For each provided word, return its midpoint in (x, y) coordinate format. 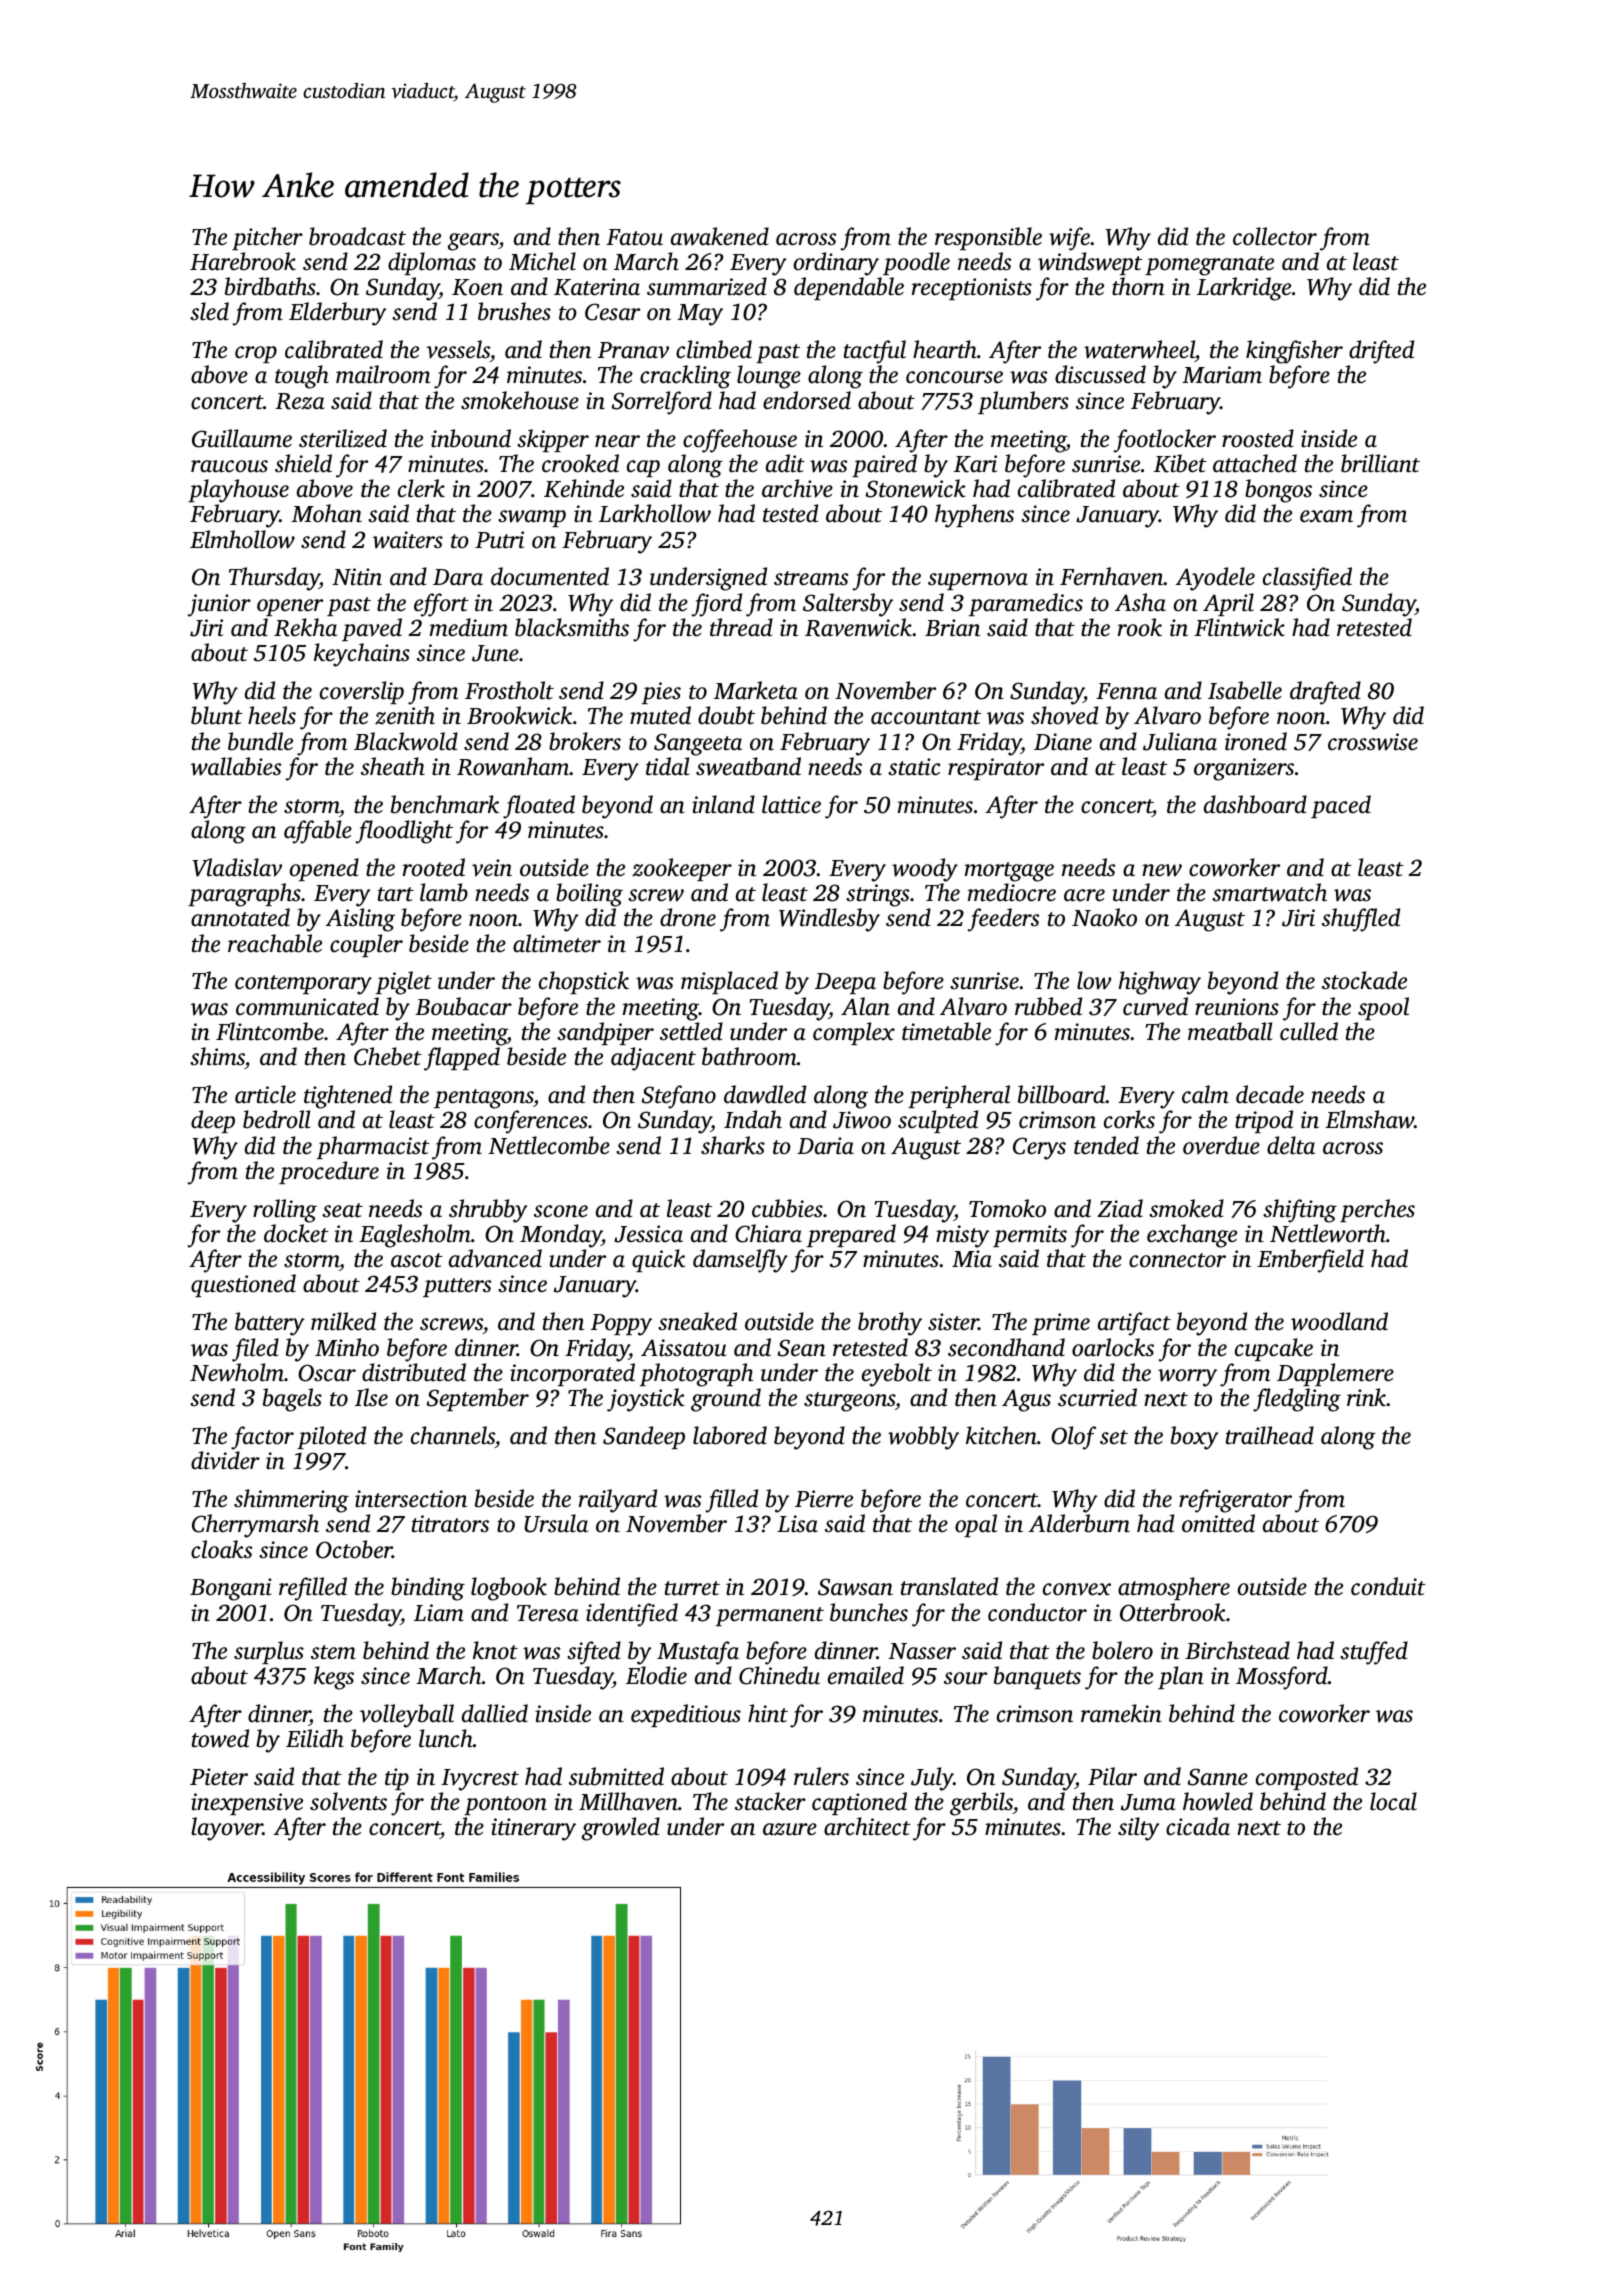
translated (949, 1586)
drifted (1381, 352)
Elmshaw (1369, 1119)
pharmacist (373, 1147)
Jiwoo (862, 1120)
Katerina (597, 287)
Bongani (231, 1589)
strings (877, 895)
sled (209, 311)
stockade (1364, 980)
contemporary (303, 985)
